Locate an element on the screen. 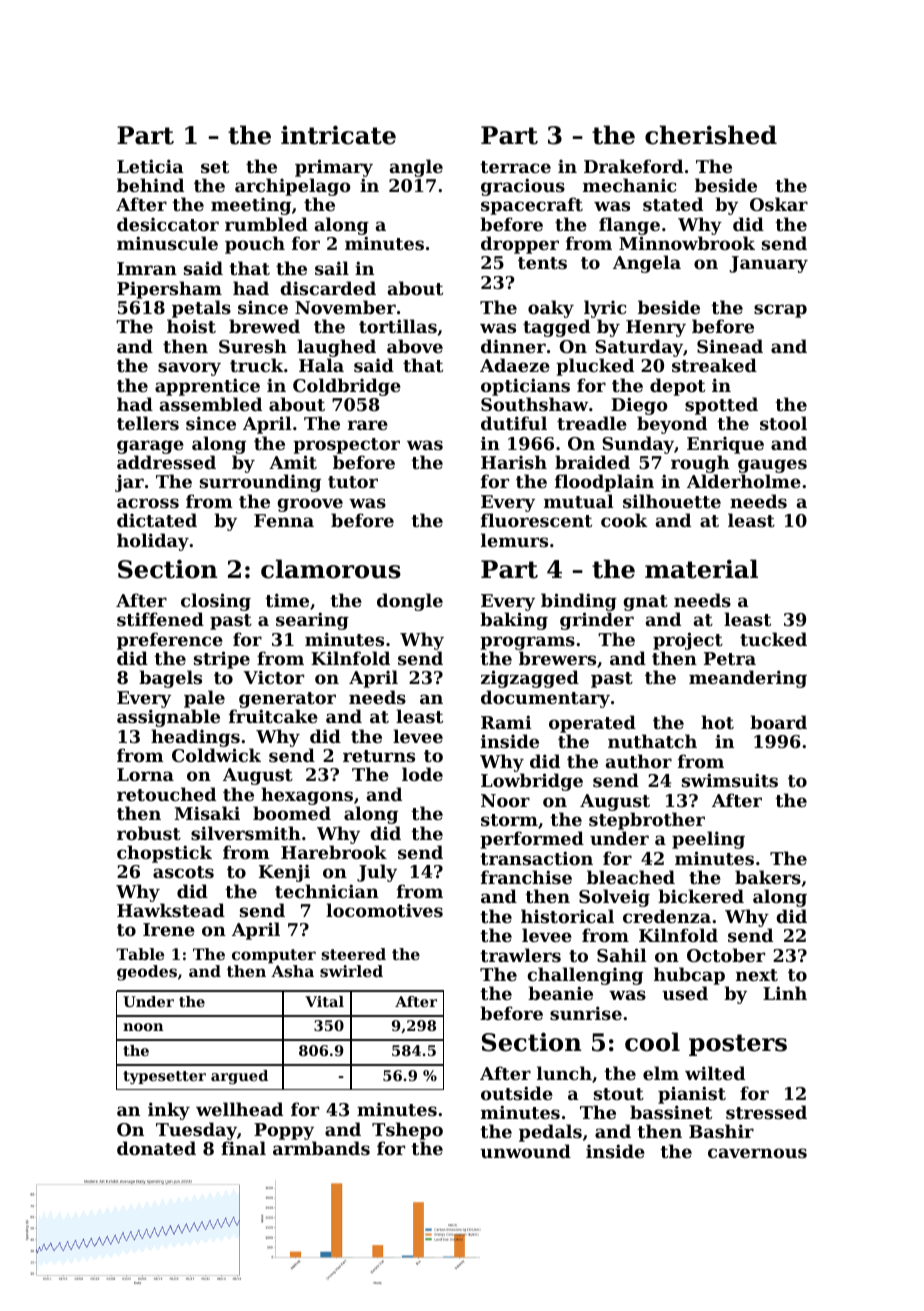 This screenshot has width=924, height=1311. hot is located at coordinates (717, 722).
